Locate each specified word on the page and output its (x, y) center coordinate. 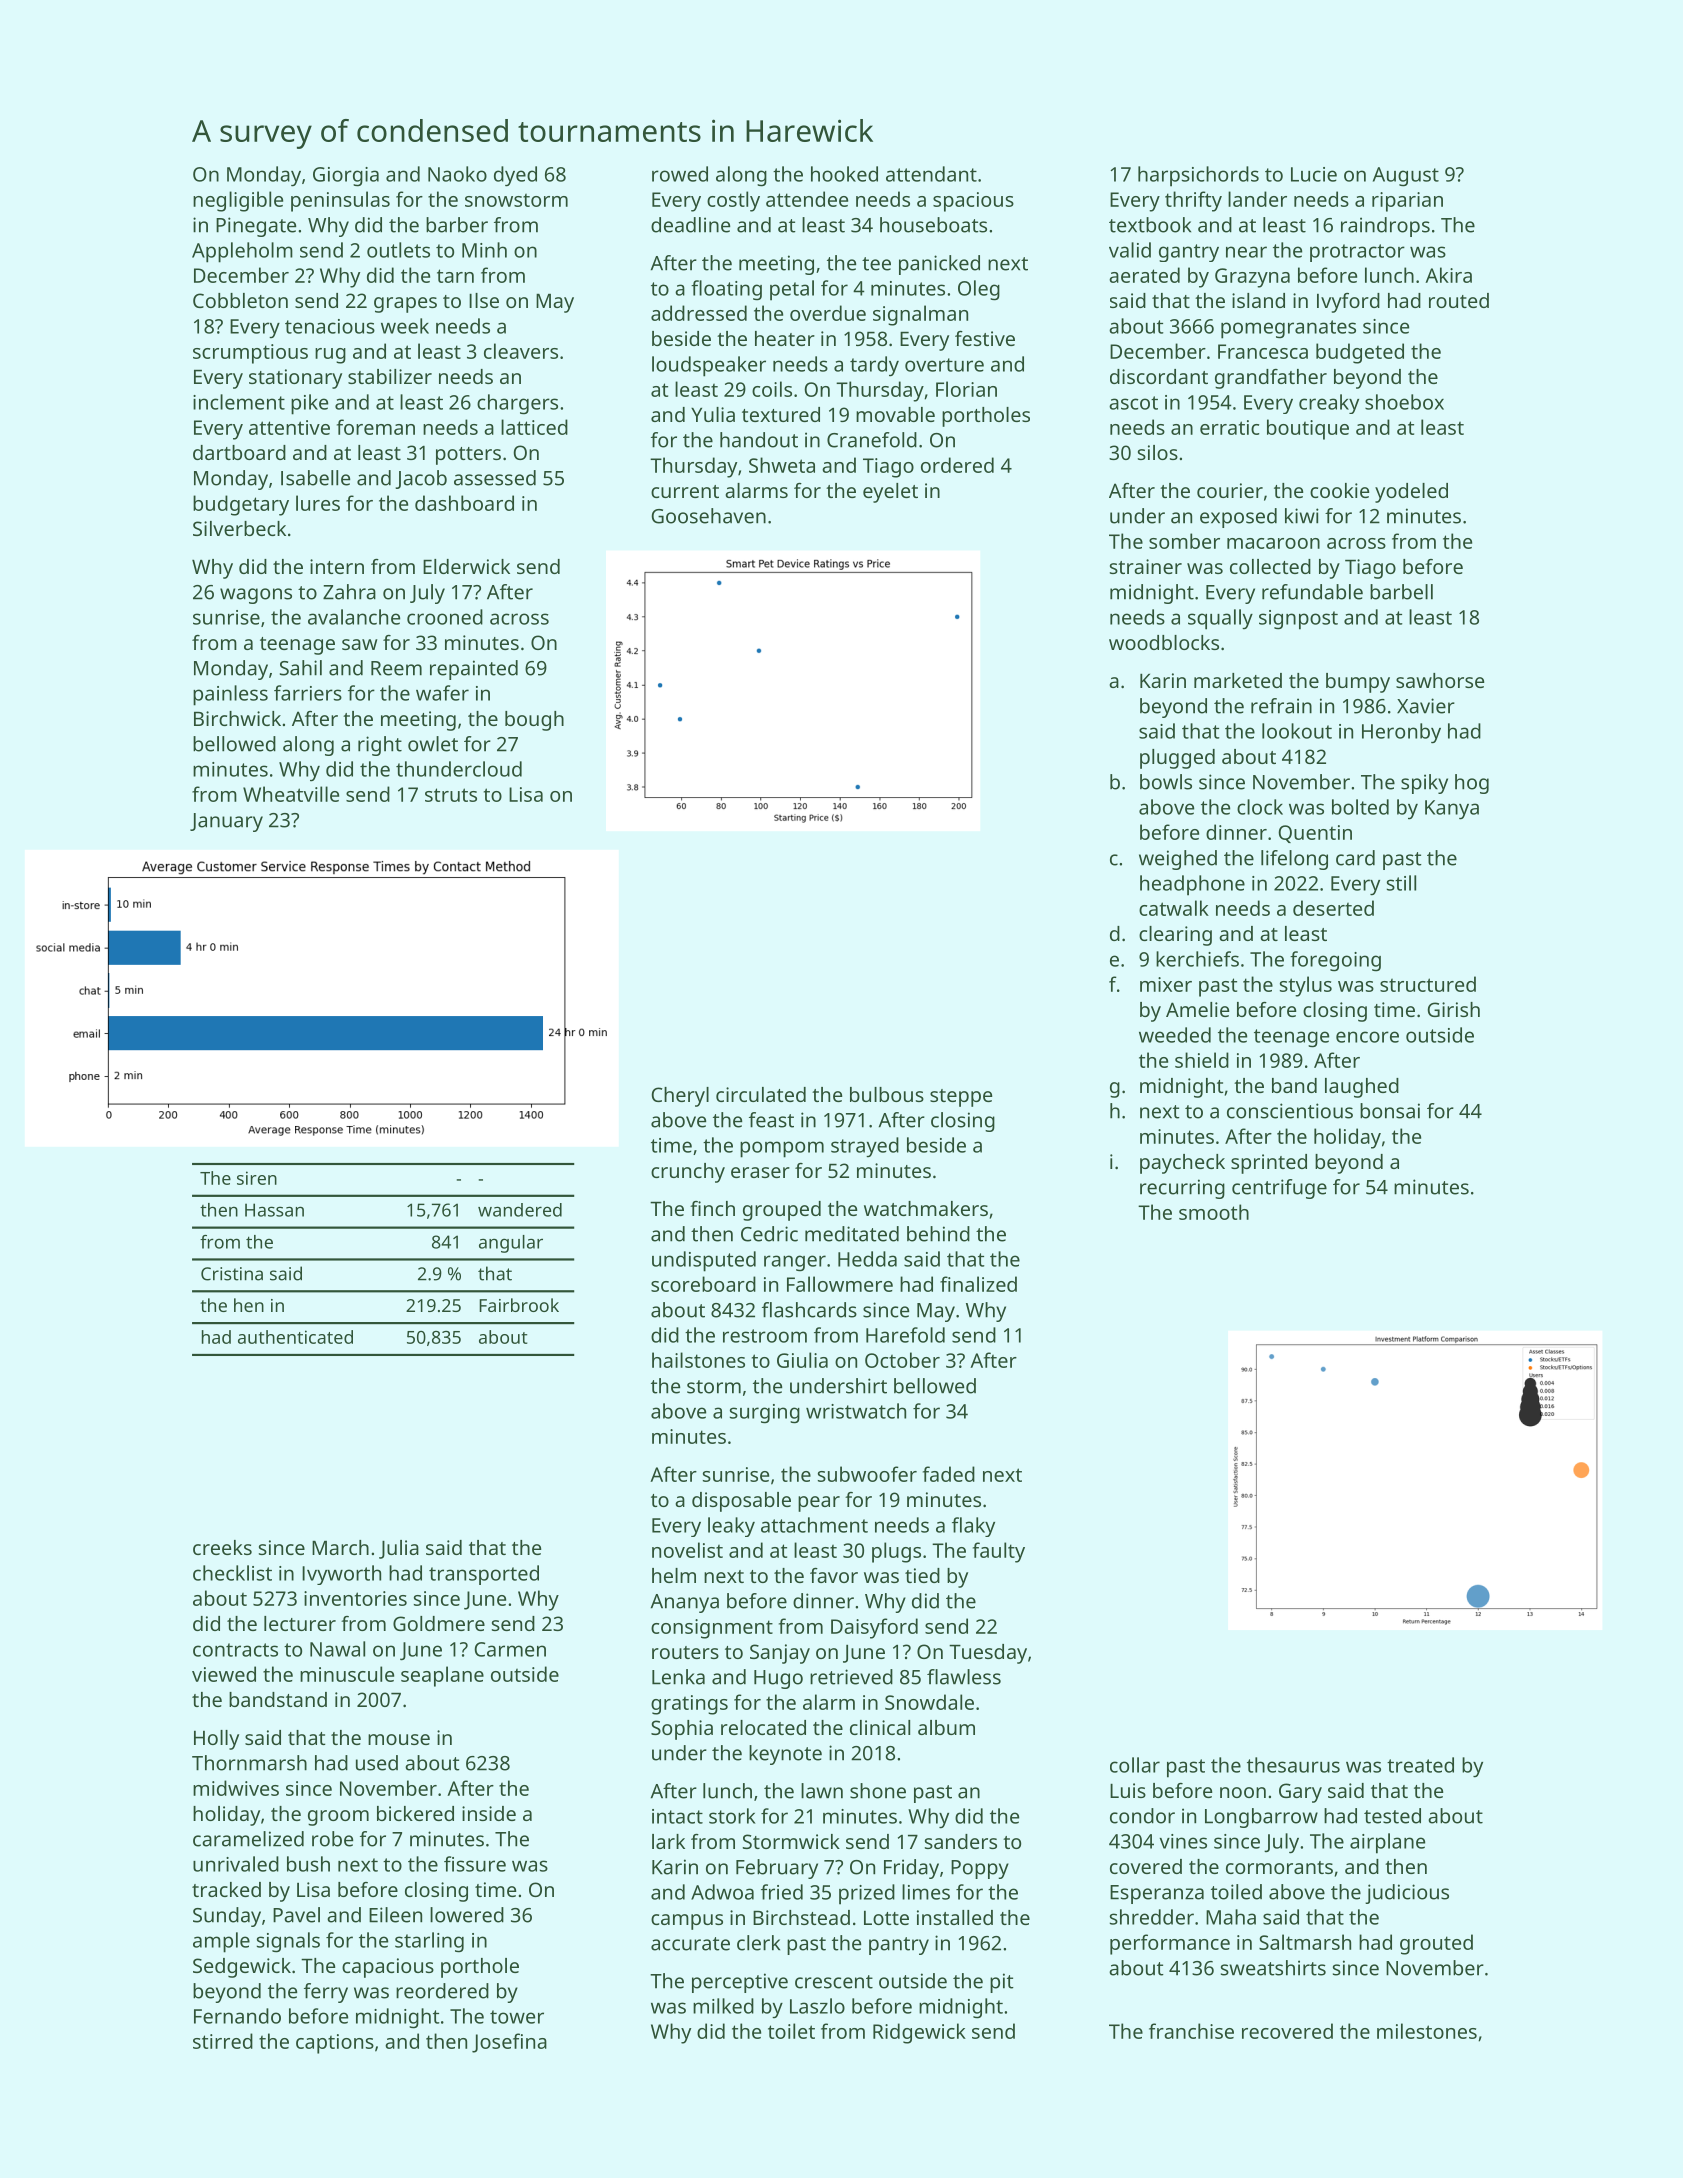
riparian (1407, 202)
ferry (326, 1993)
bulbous (887, 1094)
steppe (961, 1098)
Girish (1454, 1009)
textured (781, 414)
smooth (1214, 1212)
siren (257, 1178)
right (380, 746)
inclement (239, 402)
